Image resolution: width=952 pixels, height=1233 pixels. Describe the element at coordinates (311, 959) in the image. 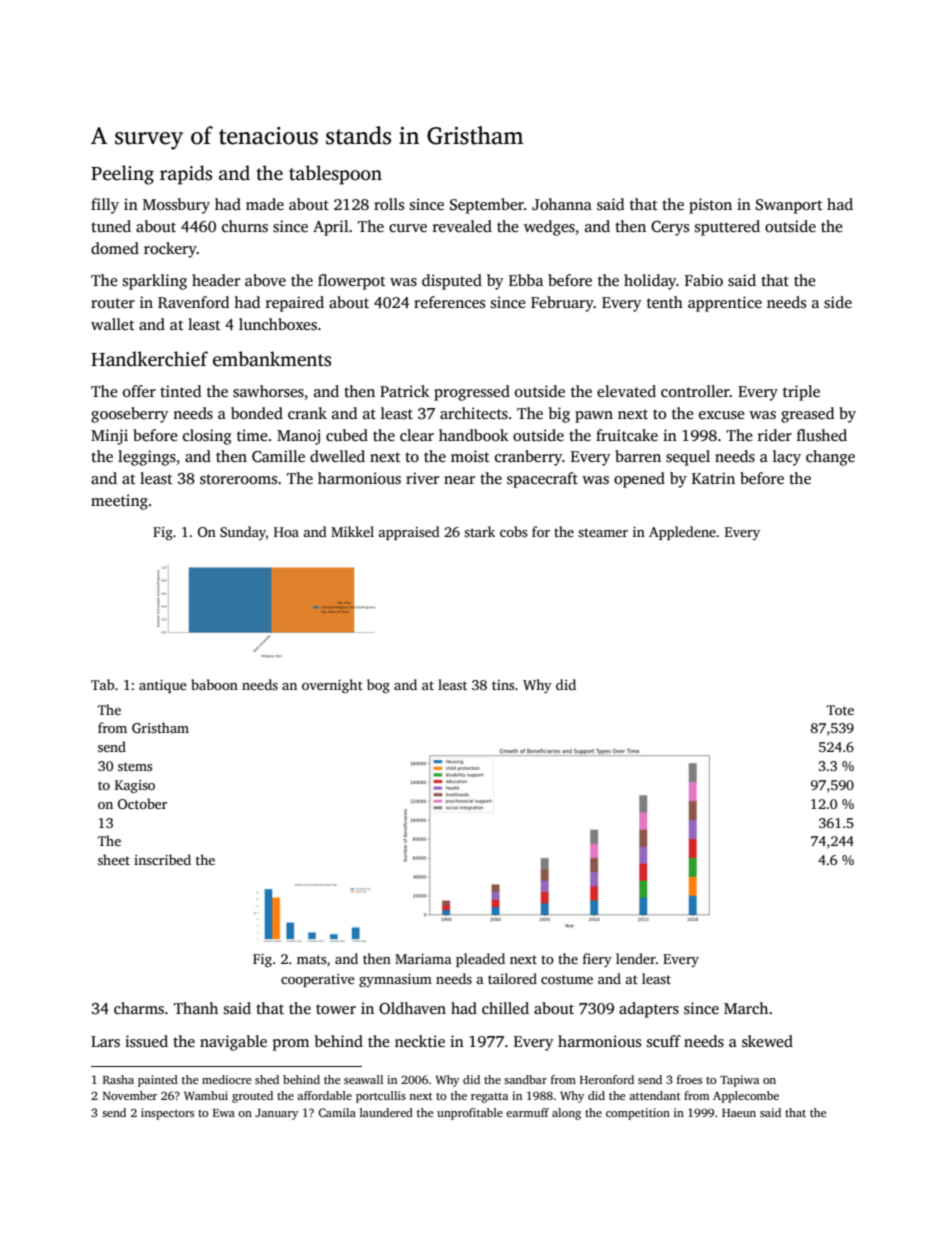

I see `mats` at that location.
